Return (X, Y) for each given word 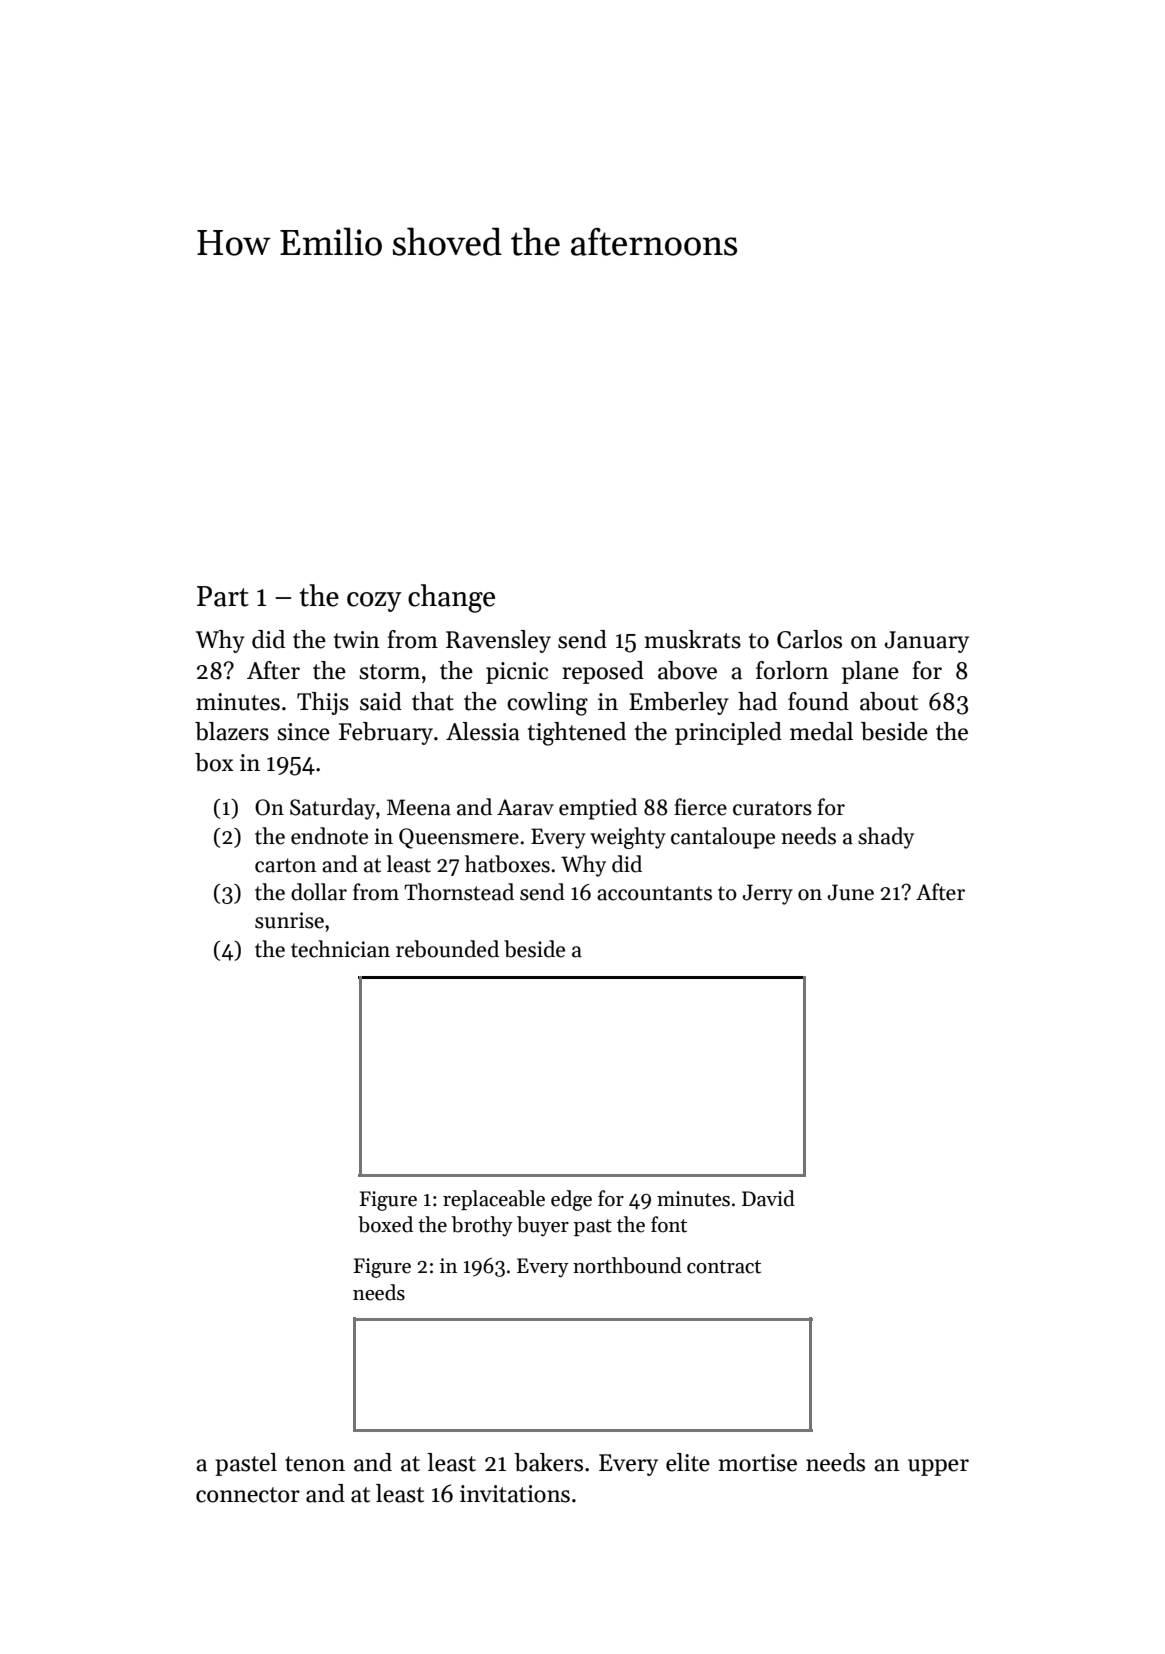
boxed (385, 1224)
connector (248, 1495)
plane (870, 672)
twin (357, 640)
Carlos (809, 639)
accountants (654, 893)
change (451, 598)
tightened (577, 734)
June (851, 892)
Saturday (332, 809)
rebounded (447, 949)
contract (724, 1267)
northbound (627, 1265)
